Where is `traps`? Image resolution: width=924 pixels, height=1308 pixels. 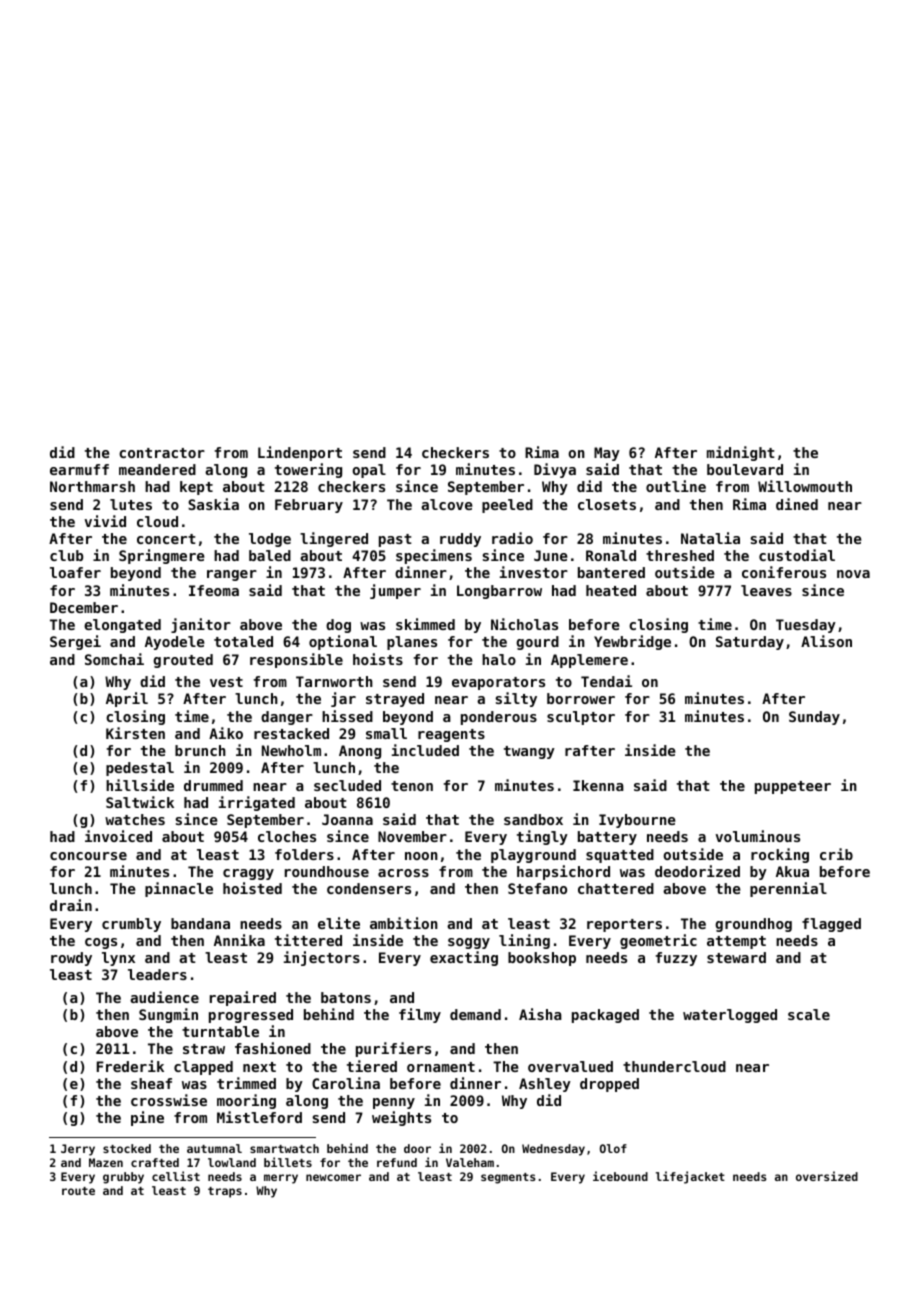 traps is located at coordinates (225, 1192).
